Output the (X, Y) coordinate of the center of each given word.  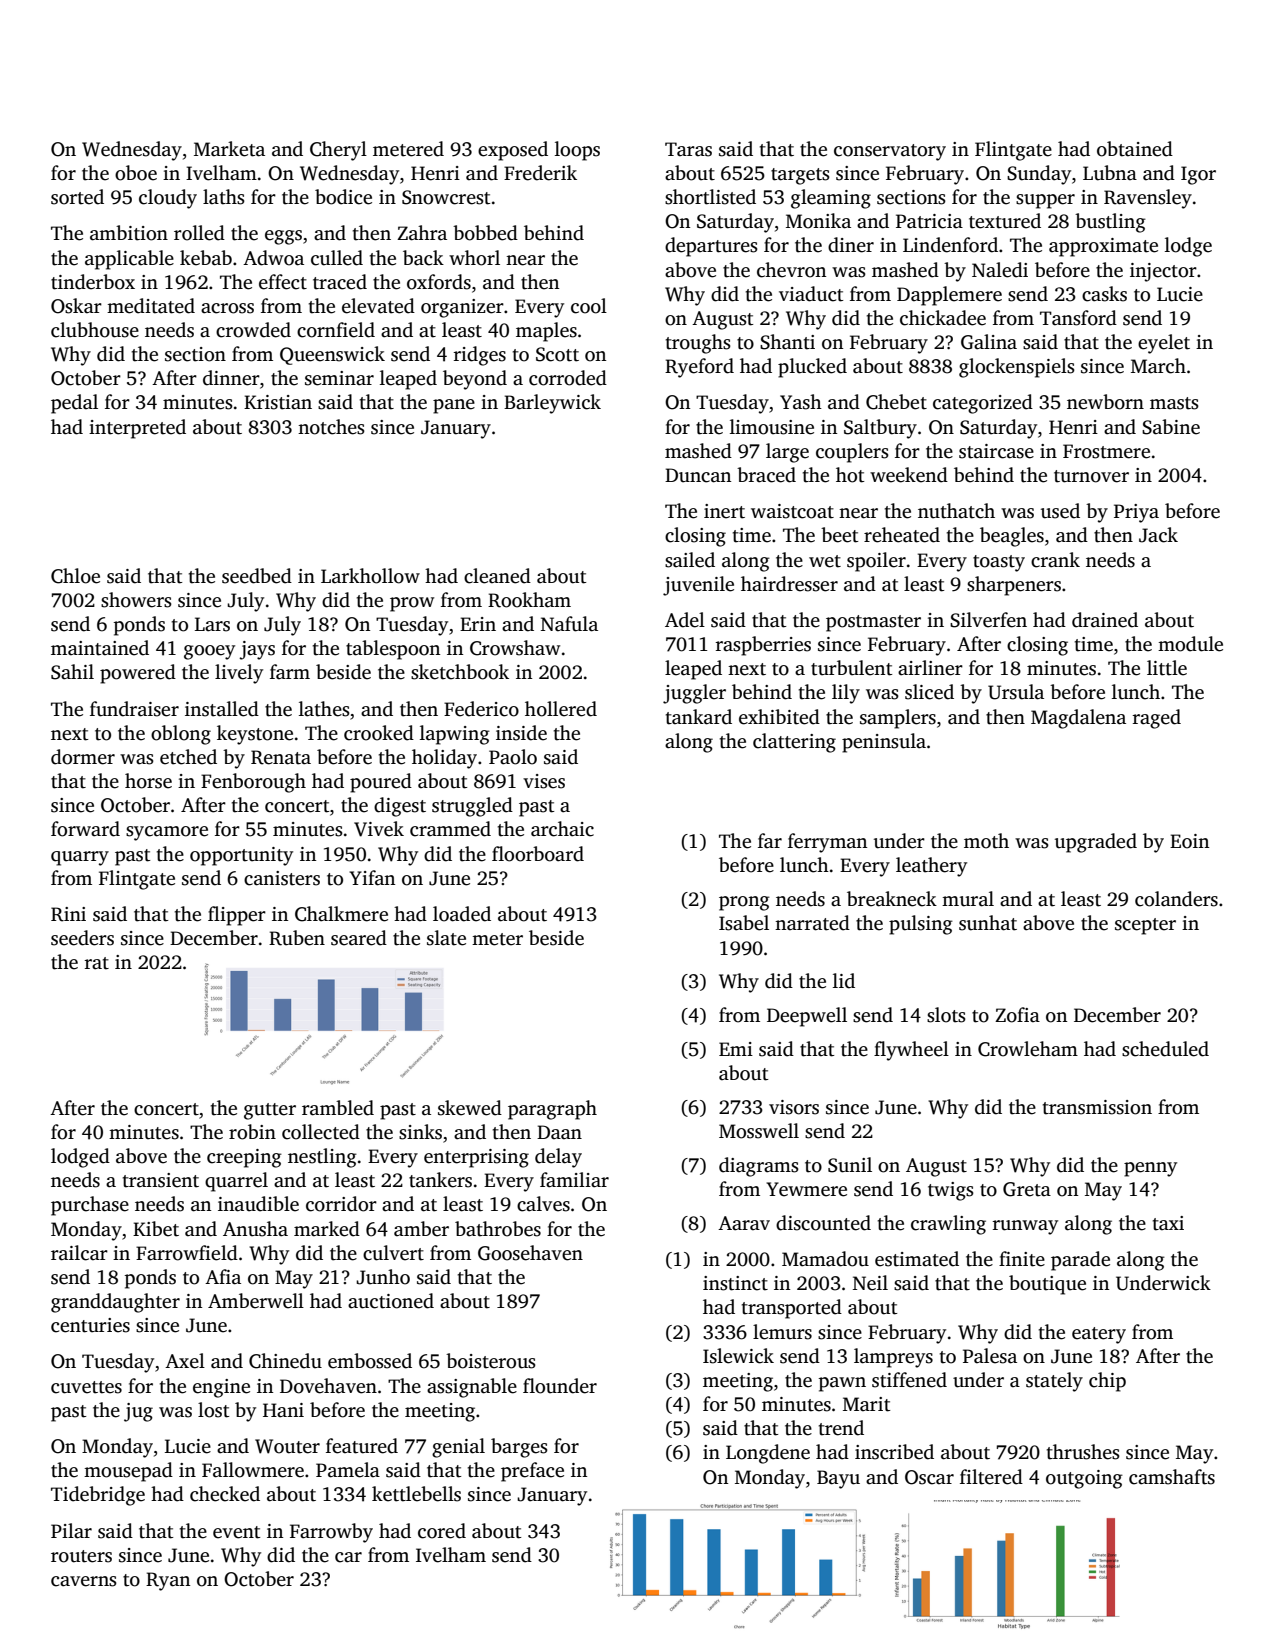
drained (1105, 620)
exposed (513, 151)
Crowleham (1028, 1049)
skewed (470, 1108)
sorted (77, 197)
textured (1005, 221)
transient (161, 1180)
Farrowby (331, 1533)
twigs (951, 1191)
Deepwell (807, 1017)
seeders (82, 938)
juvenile (698, 586)
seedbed (257, 576)
